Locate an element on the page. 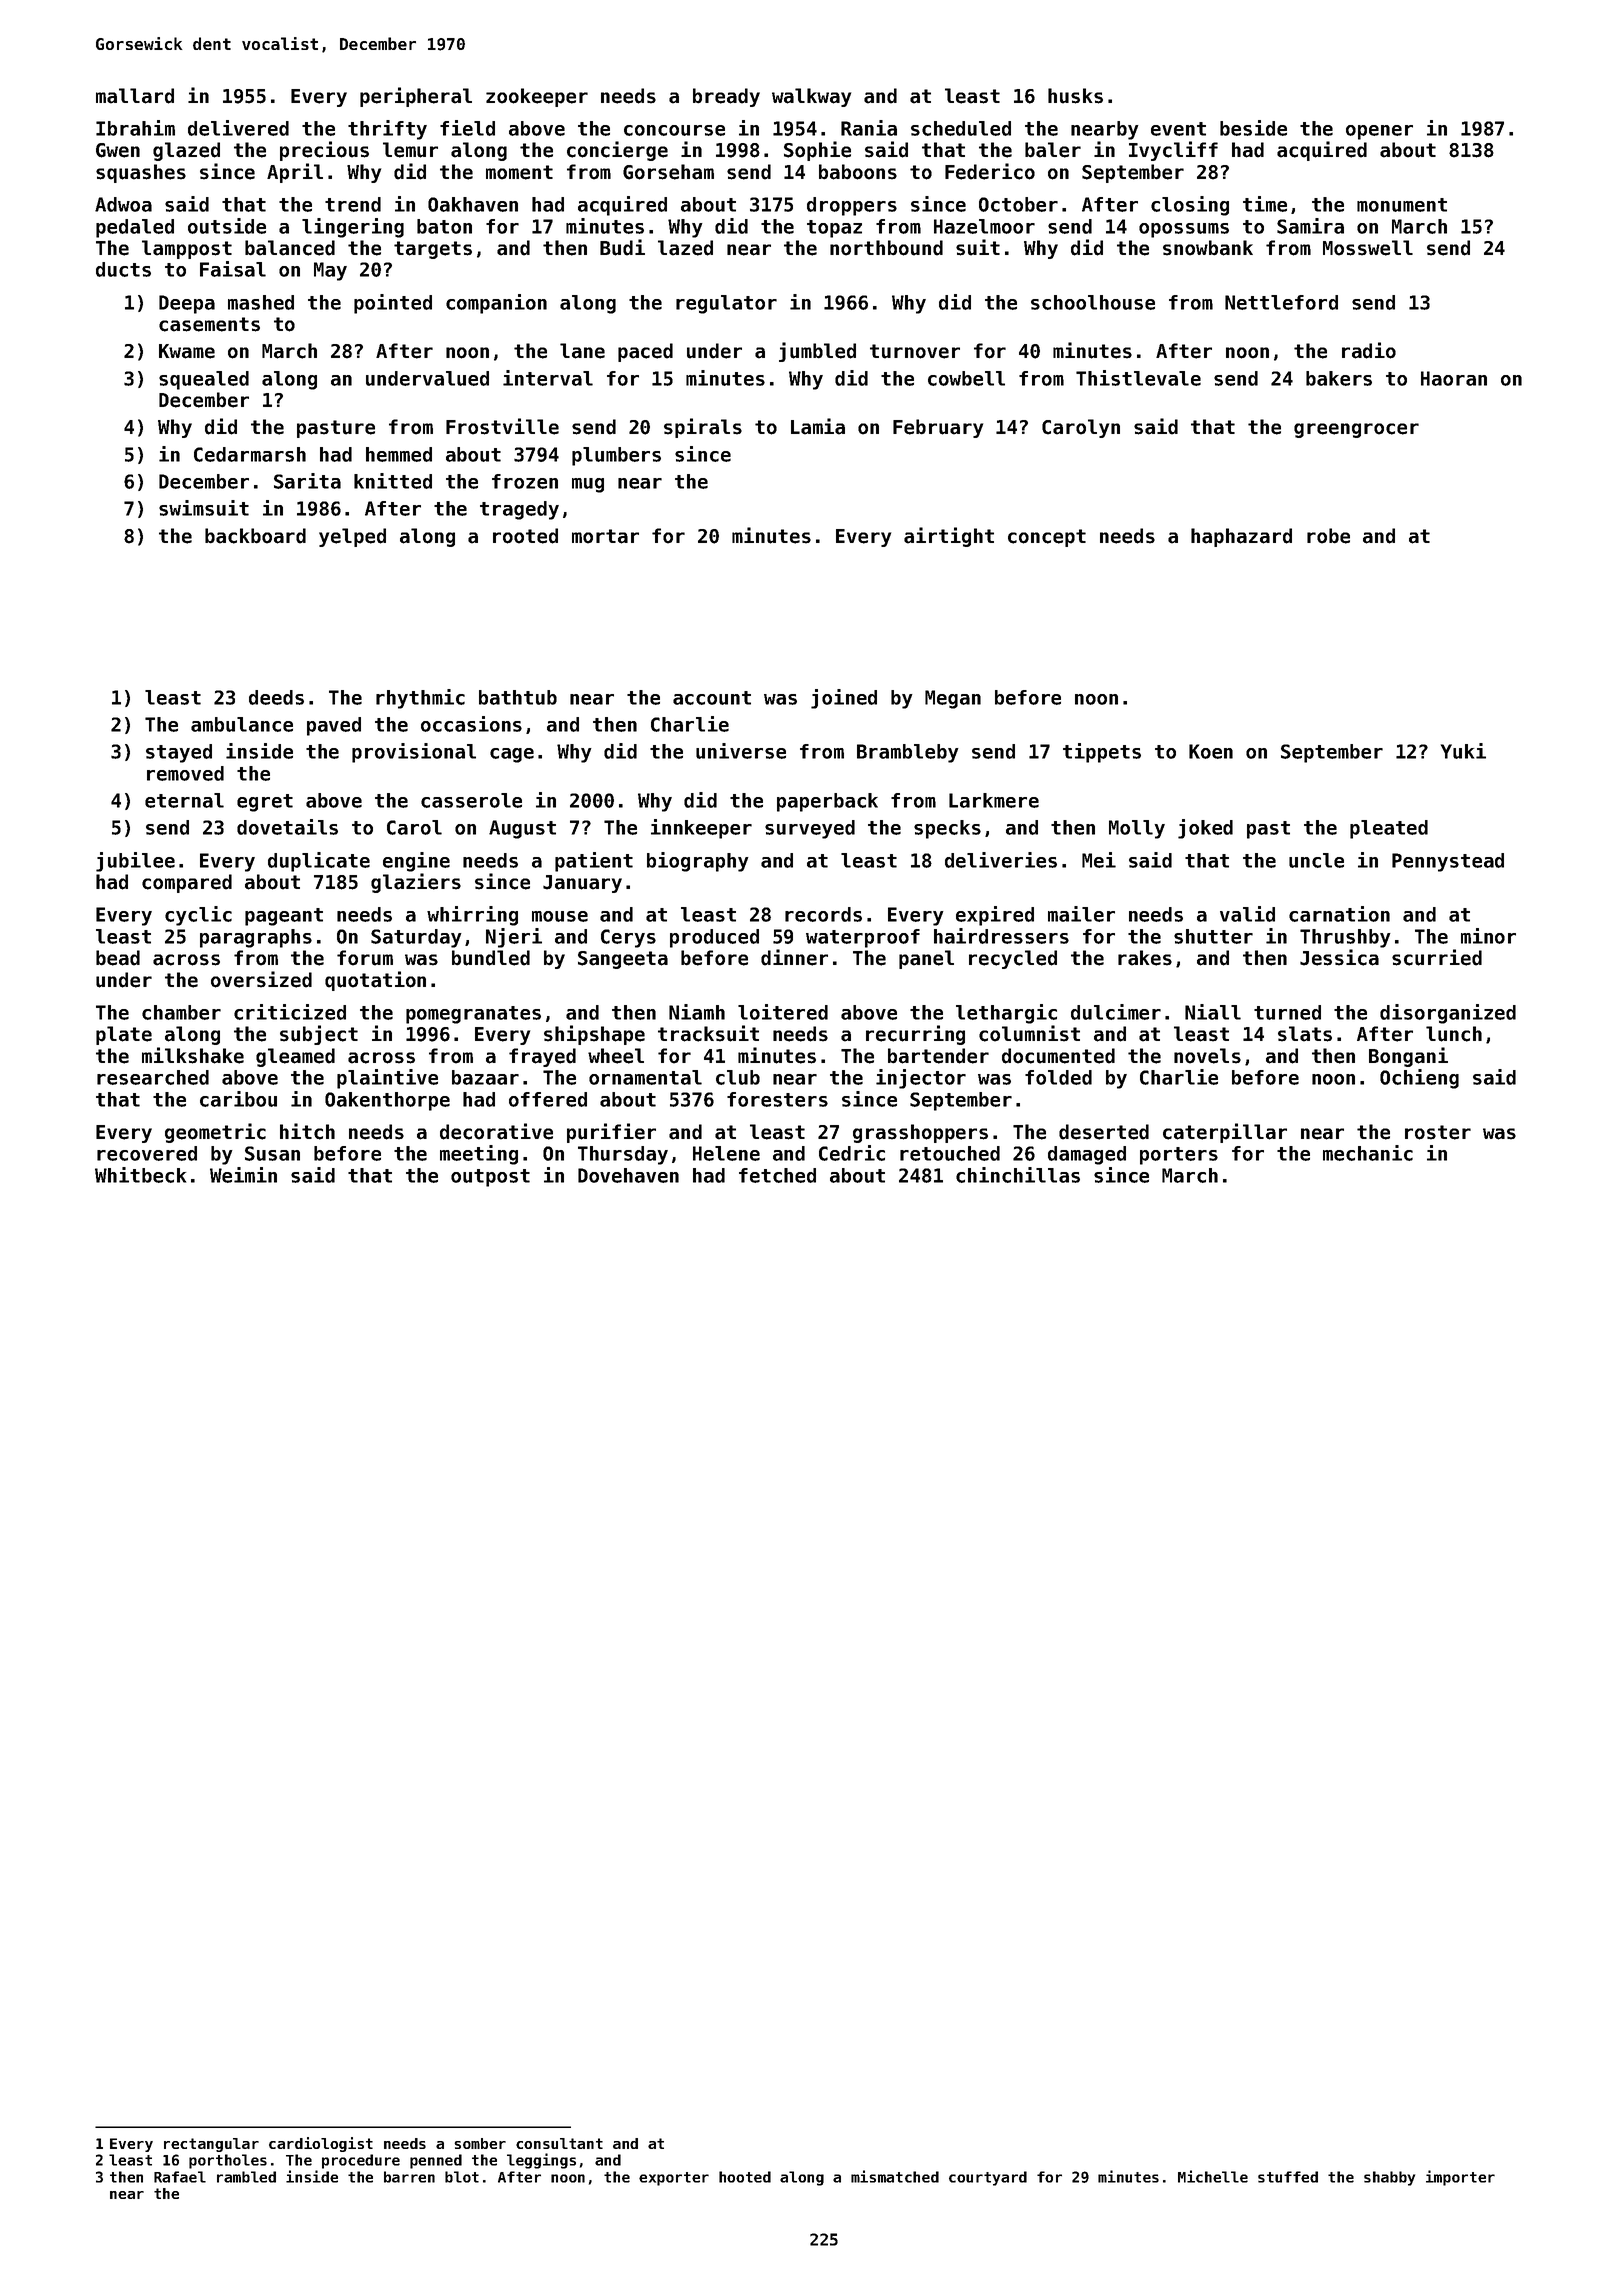  barren is located at coordinates (409, 2177).
